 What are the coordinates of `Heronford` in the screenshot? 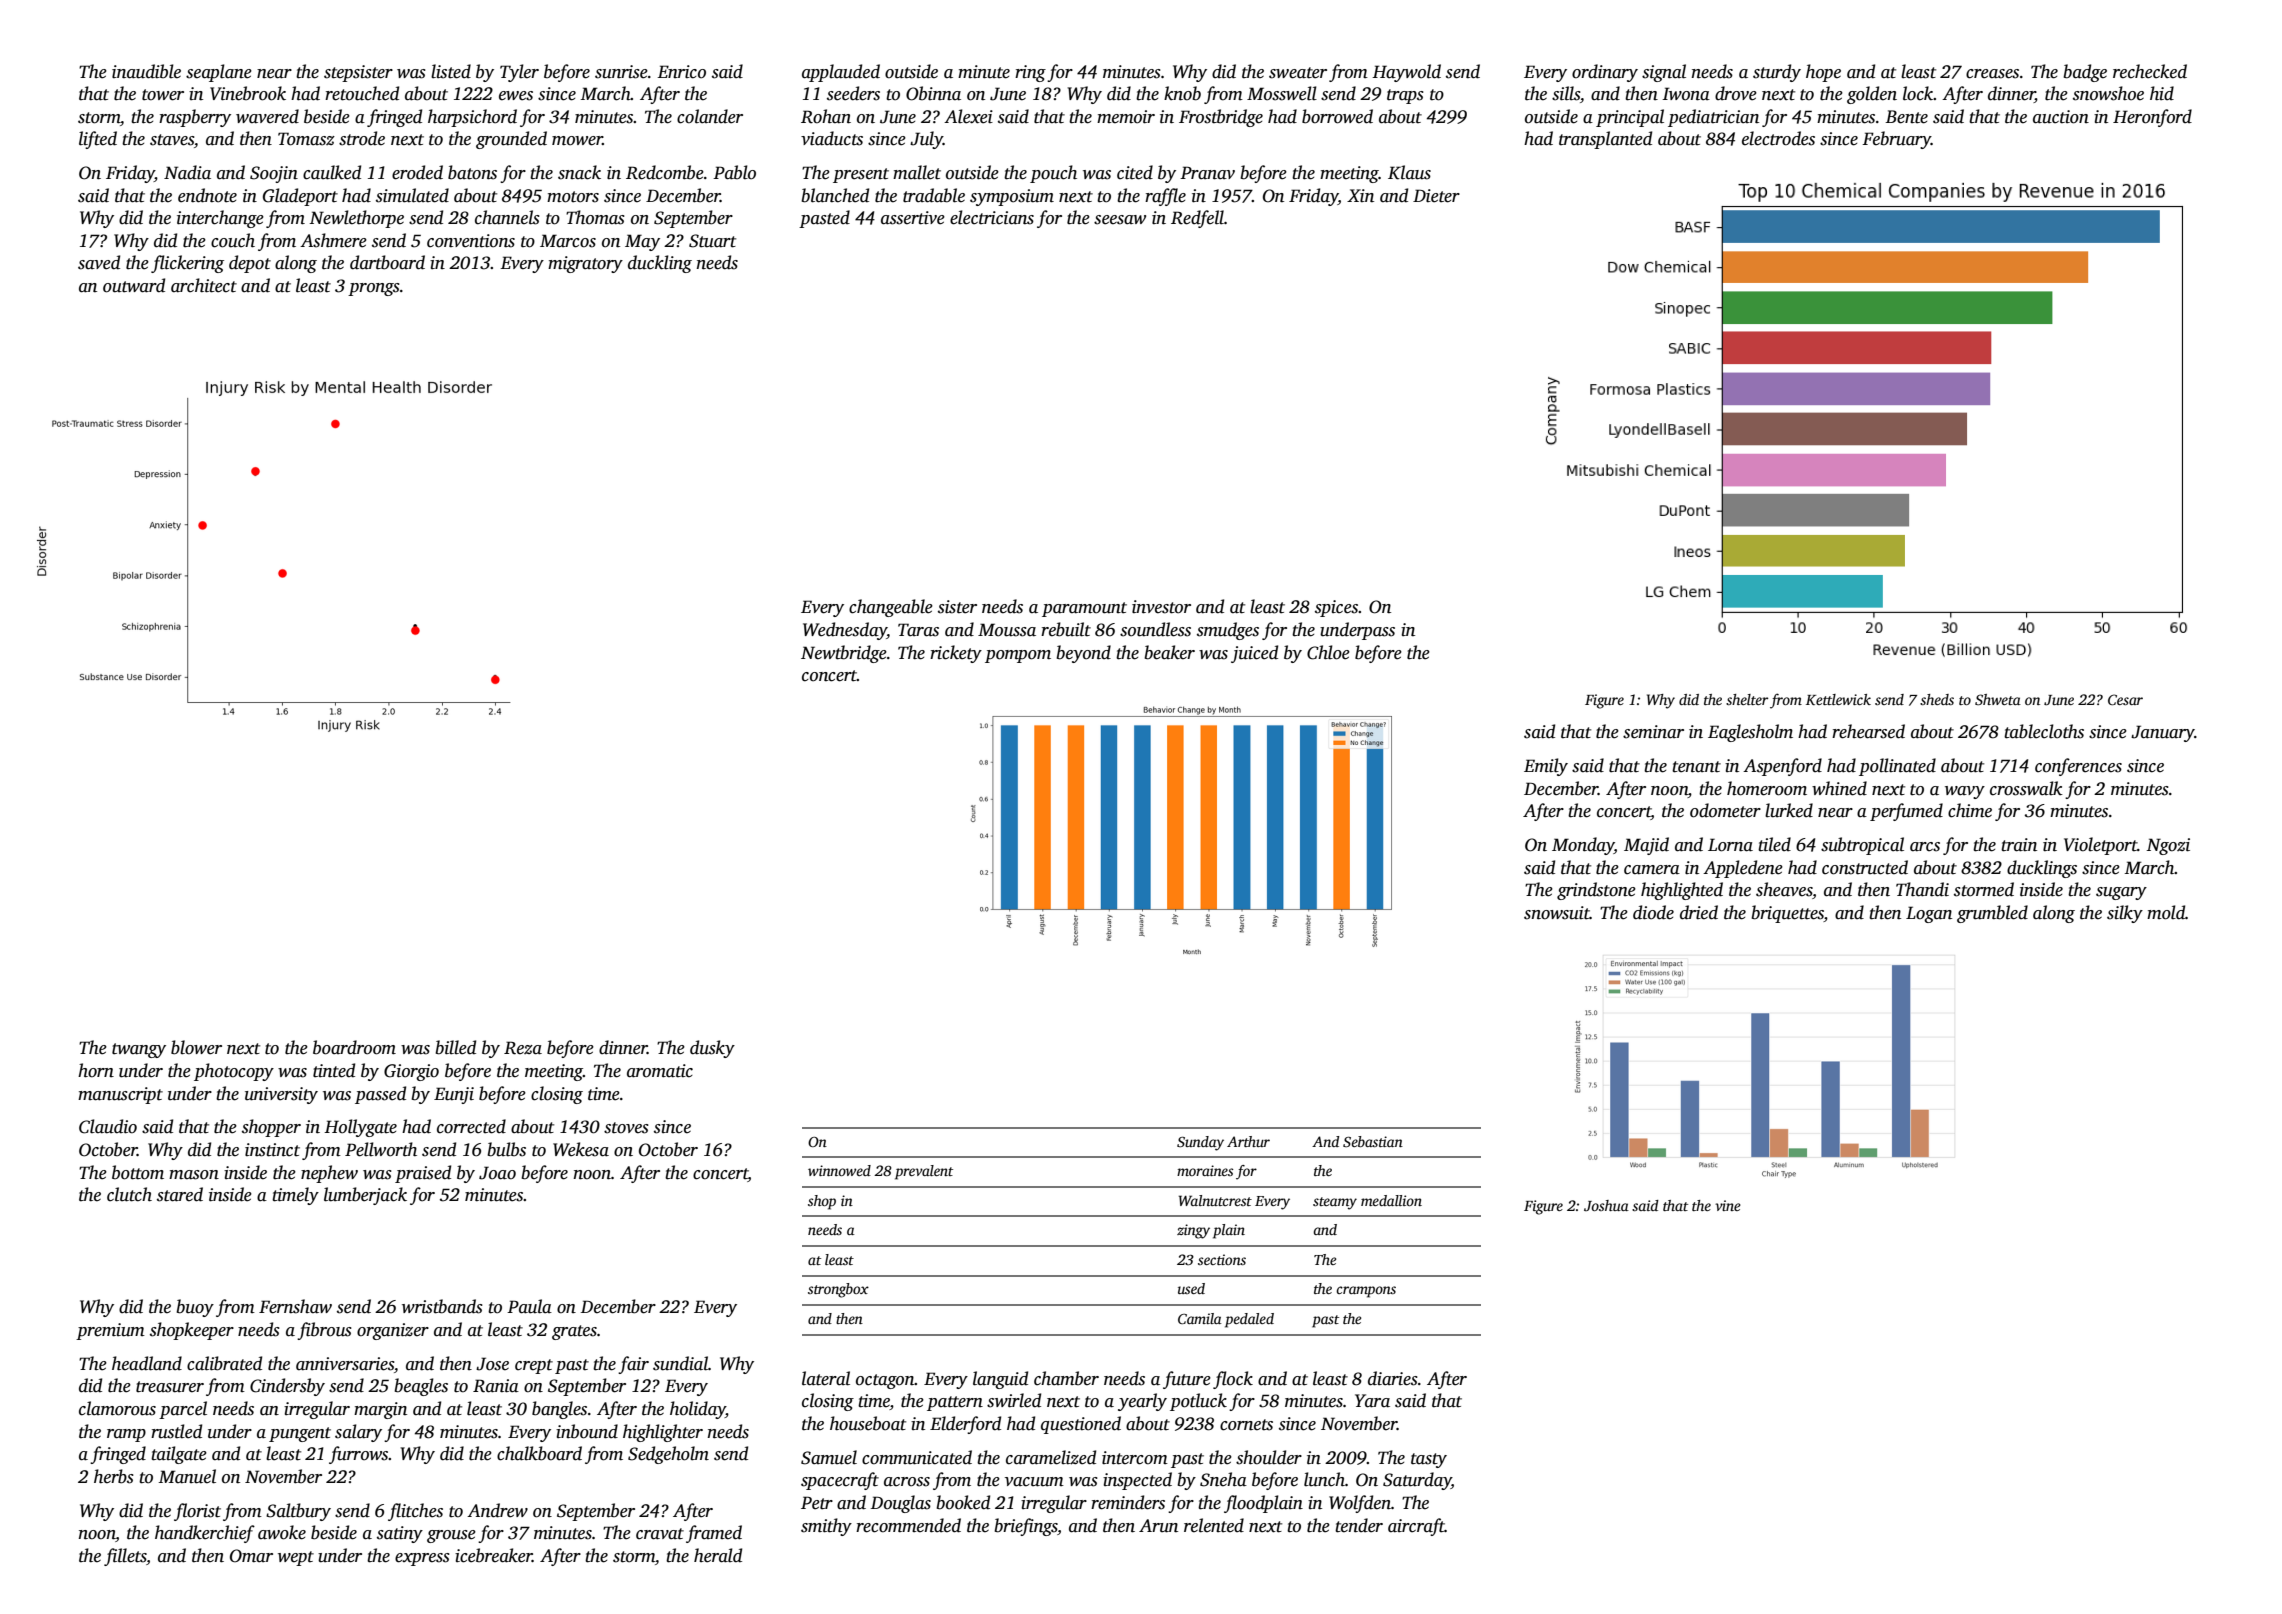 It's located at (2152, 118).
